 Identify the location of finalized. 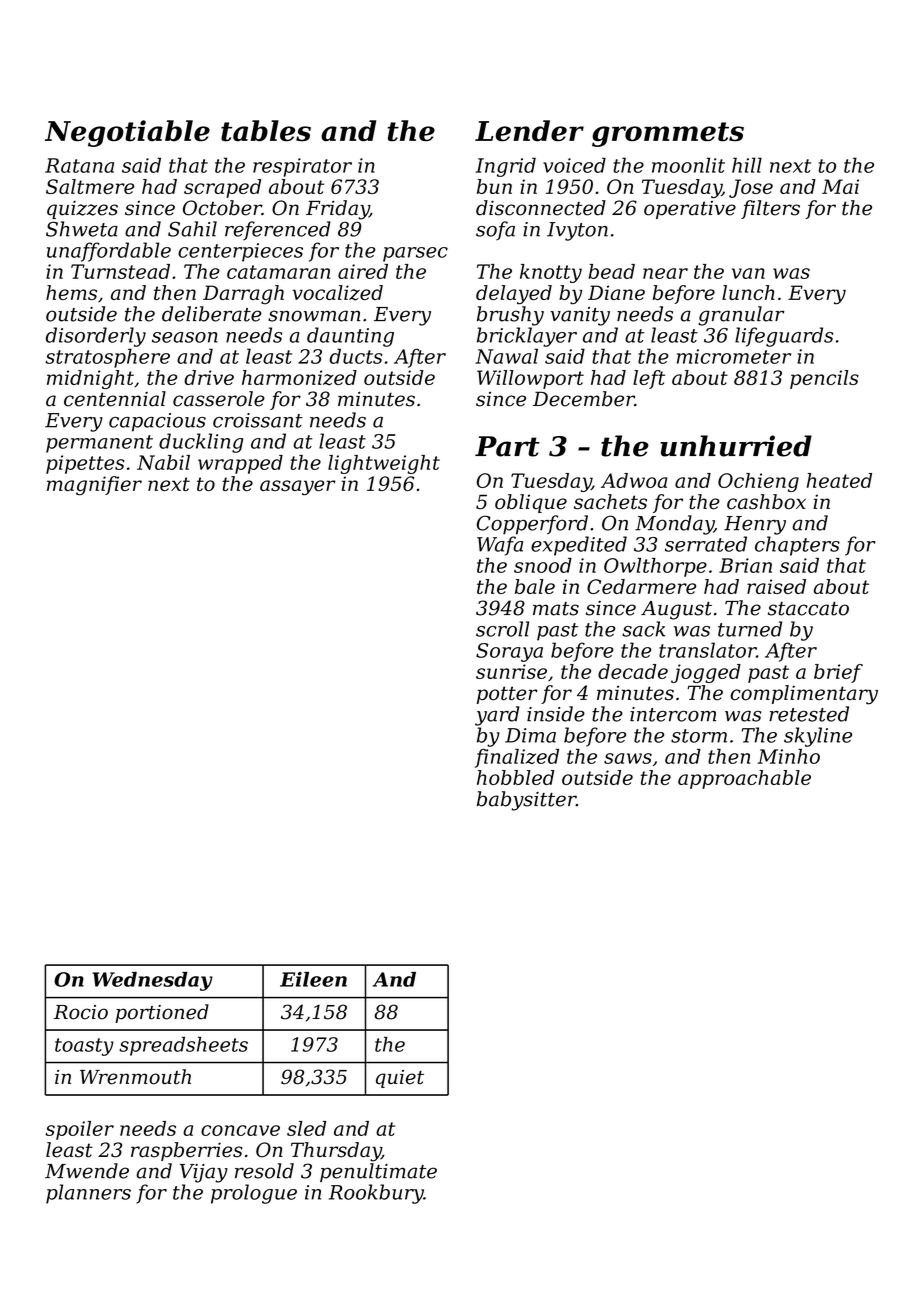
(517, 758).
